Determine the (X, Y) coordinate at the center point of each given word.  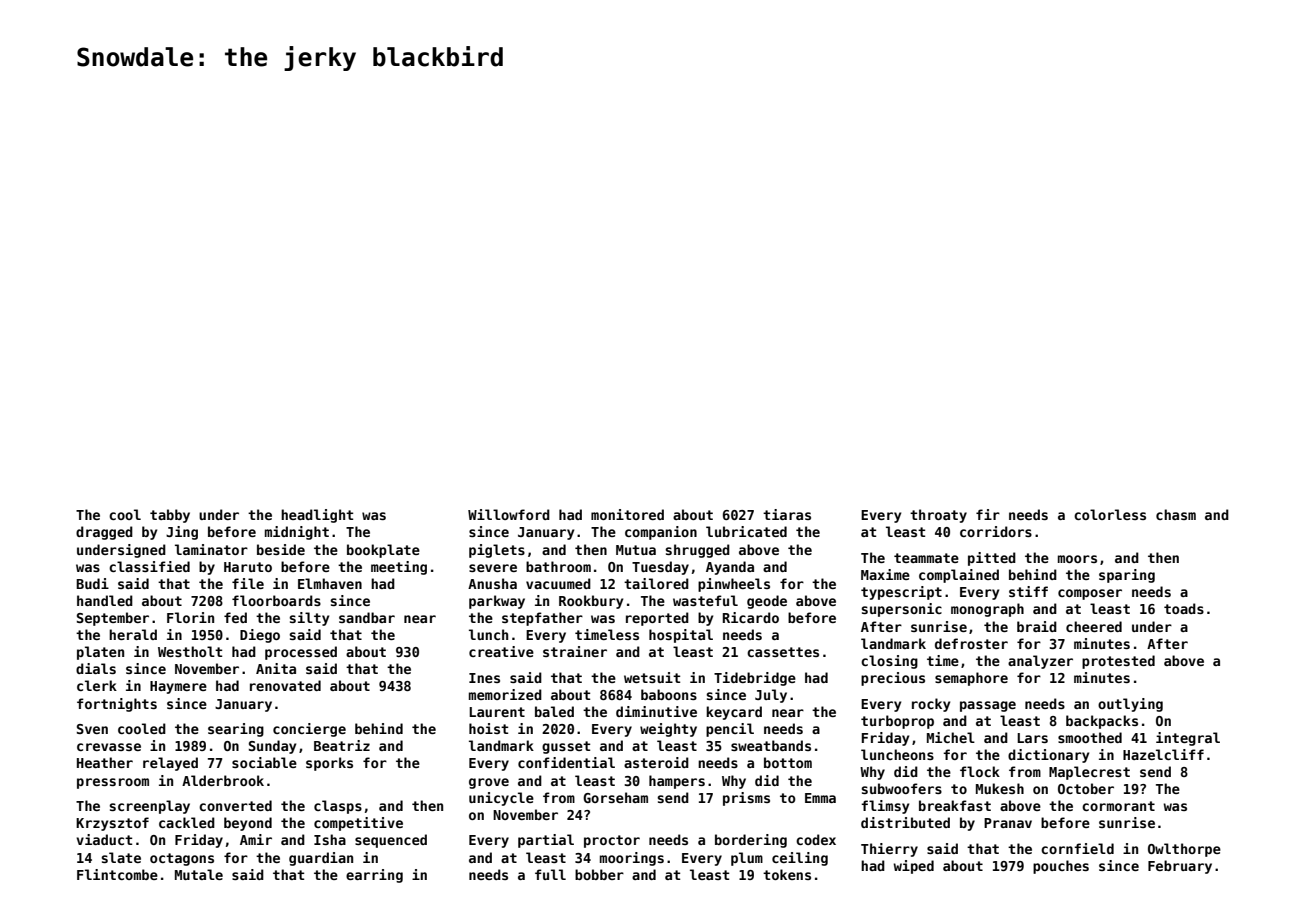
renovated (285, 685)
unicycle (501, 799)
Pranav (1008, 823)
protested (1118, 662)
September (113, 619)
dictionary (1048, 756)
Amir (256, 839)
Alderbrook (223, 780)
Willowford (509, 514)
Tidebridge (755, 679)
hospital (681, 636)
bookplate (383, 551)
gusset (566, 747)
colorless (1110, 514)
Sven (92, 729)
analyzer (1040, 662)
